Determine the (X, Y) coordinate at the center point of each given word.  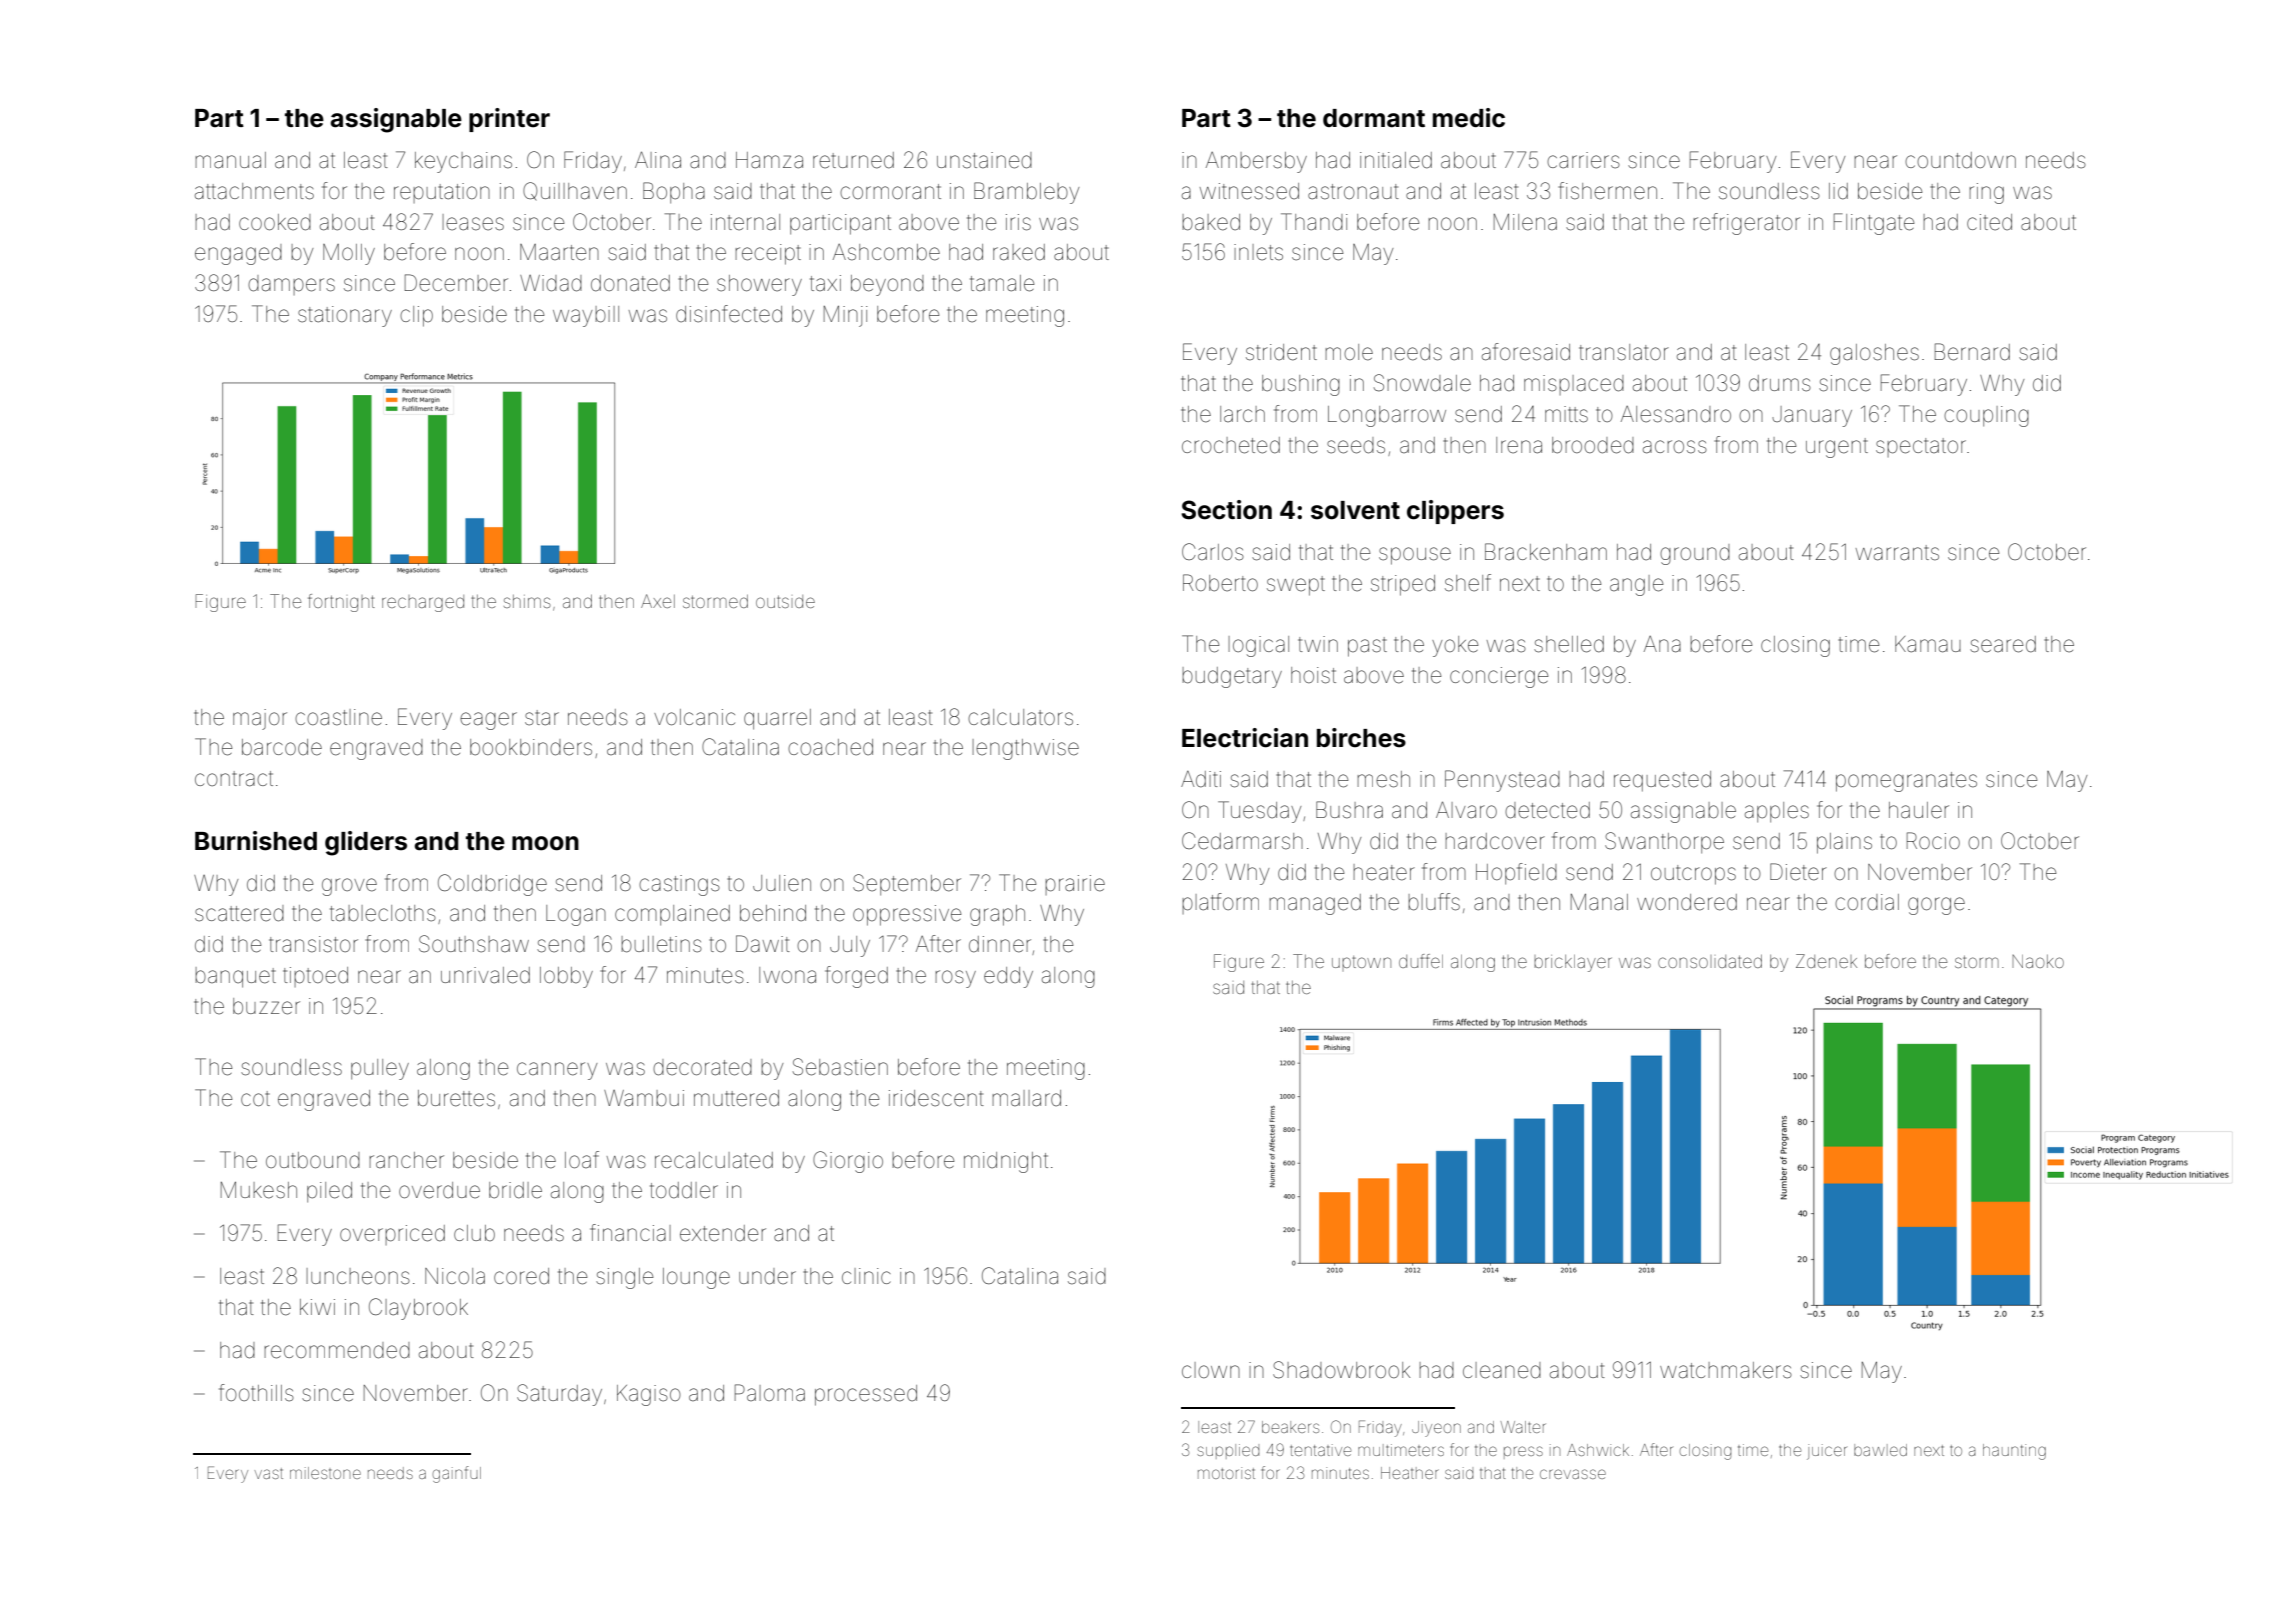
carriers (1583, 160)
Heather (1410, 1473)
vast (269, 1473)
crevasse (1573, 1474)
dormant (1374, 118)
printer (509, 120)
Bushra (1349, 810)
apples (1777, 812)
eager (488, 721)
